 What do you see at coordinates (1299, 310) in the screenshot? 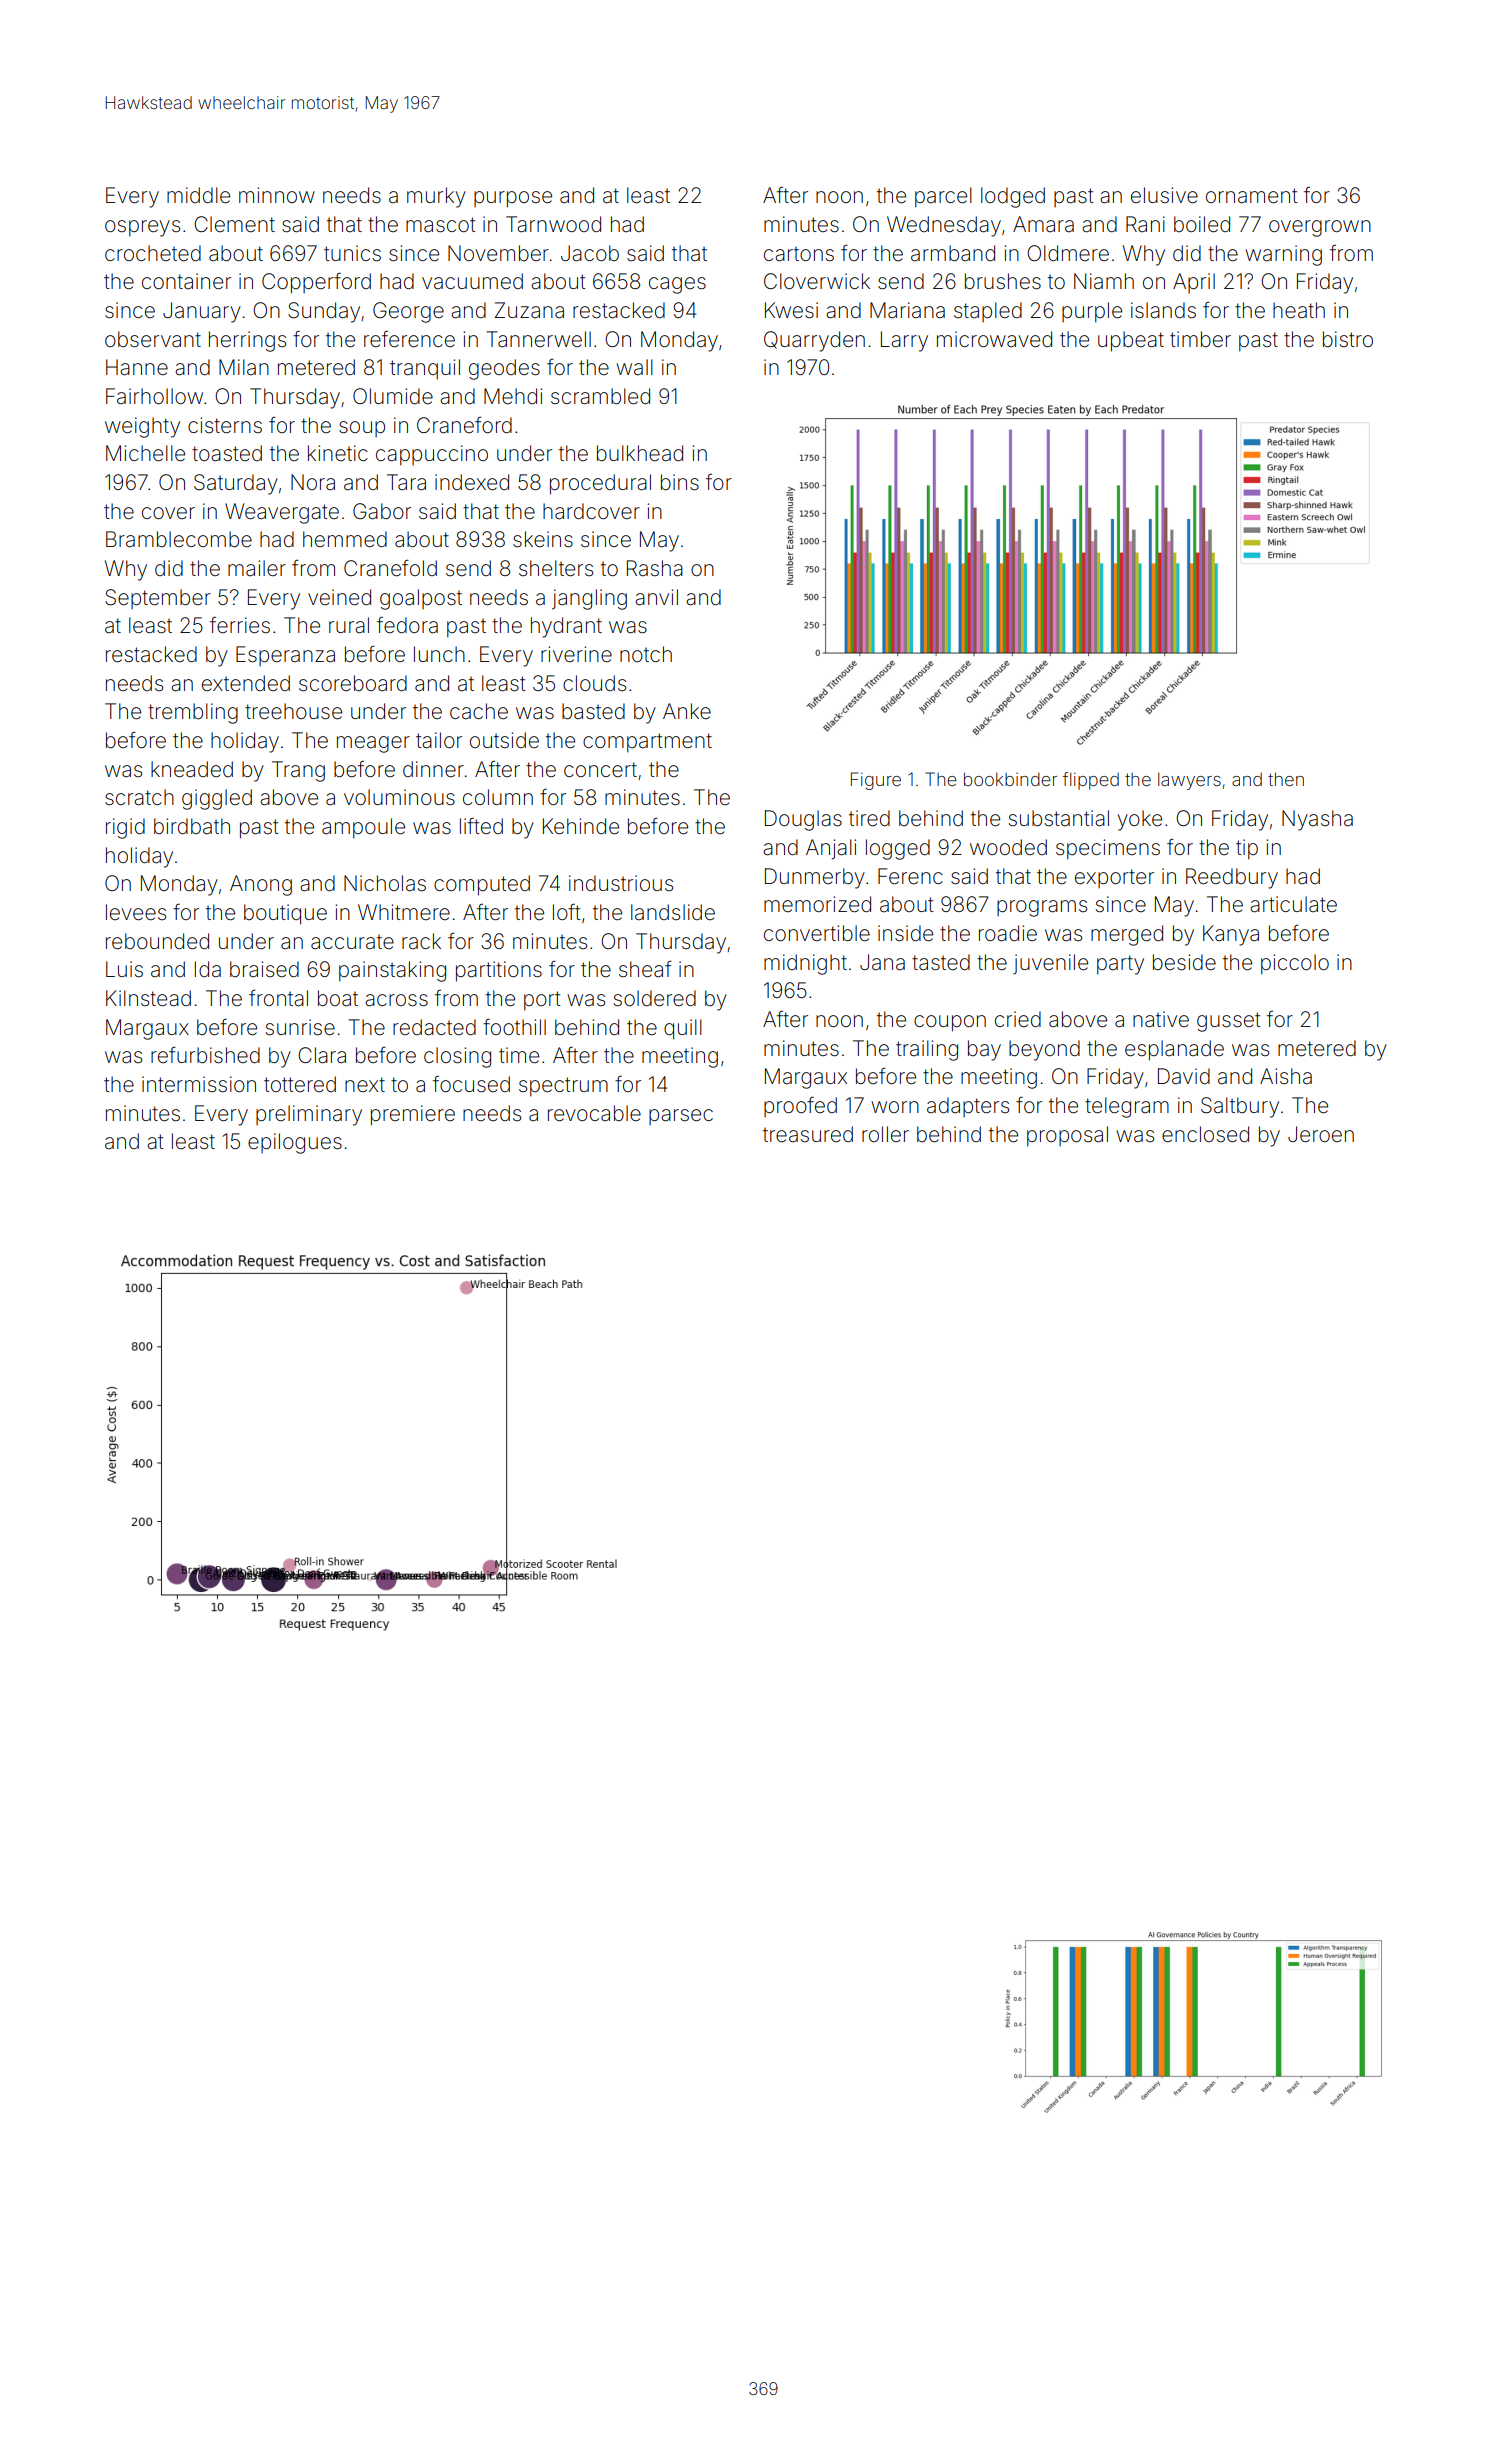
I see `heath` at bounding box center [1299, 310].
